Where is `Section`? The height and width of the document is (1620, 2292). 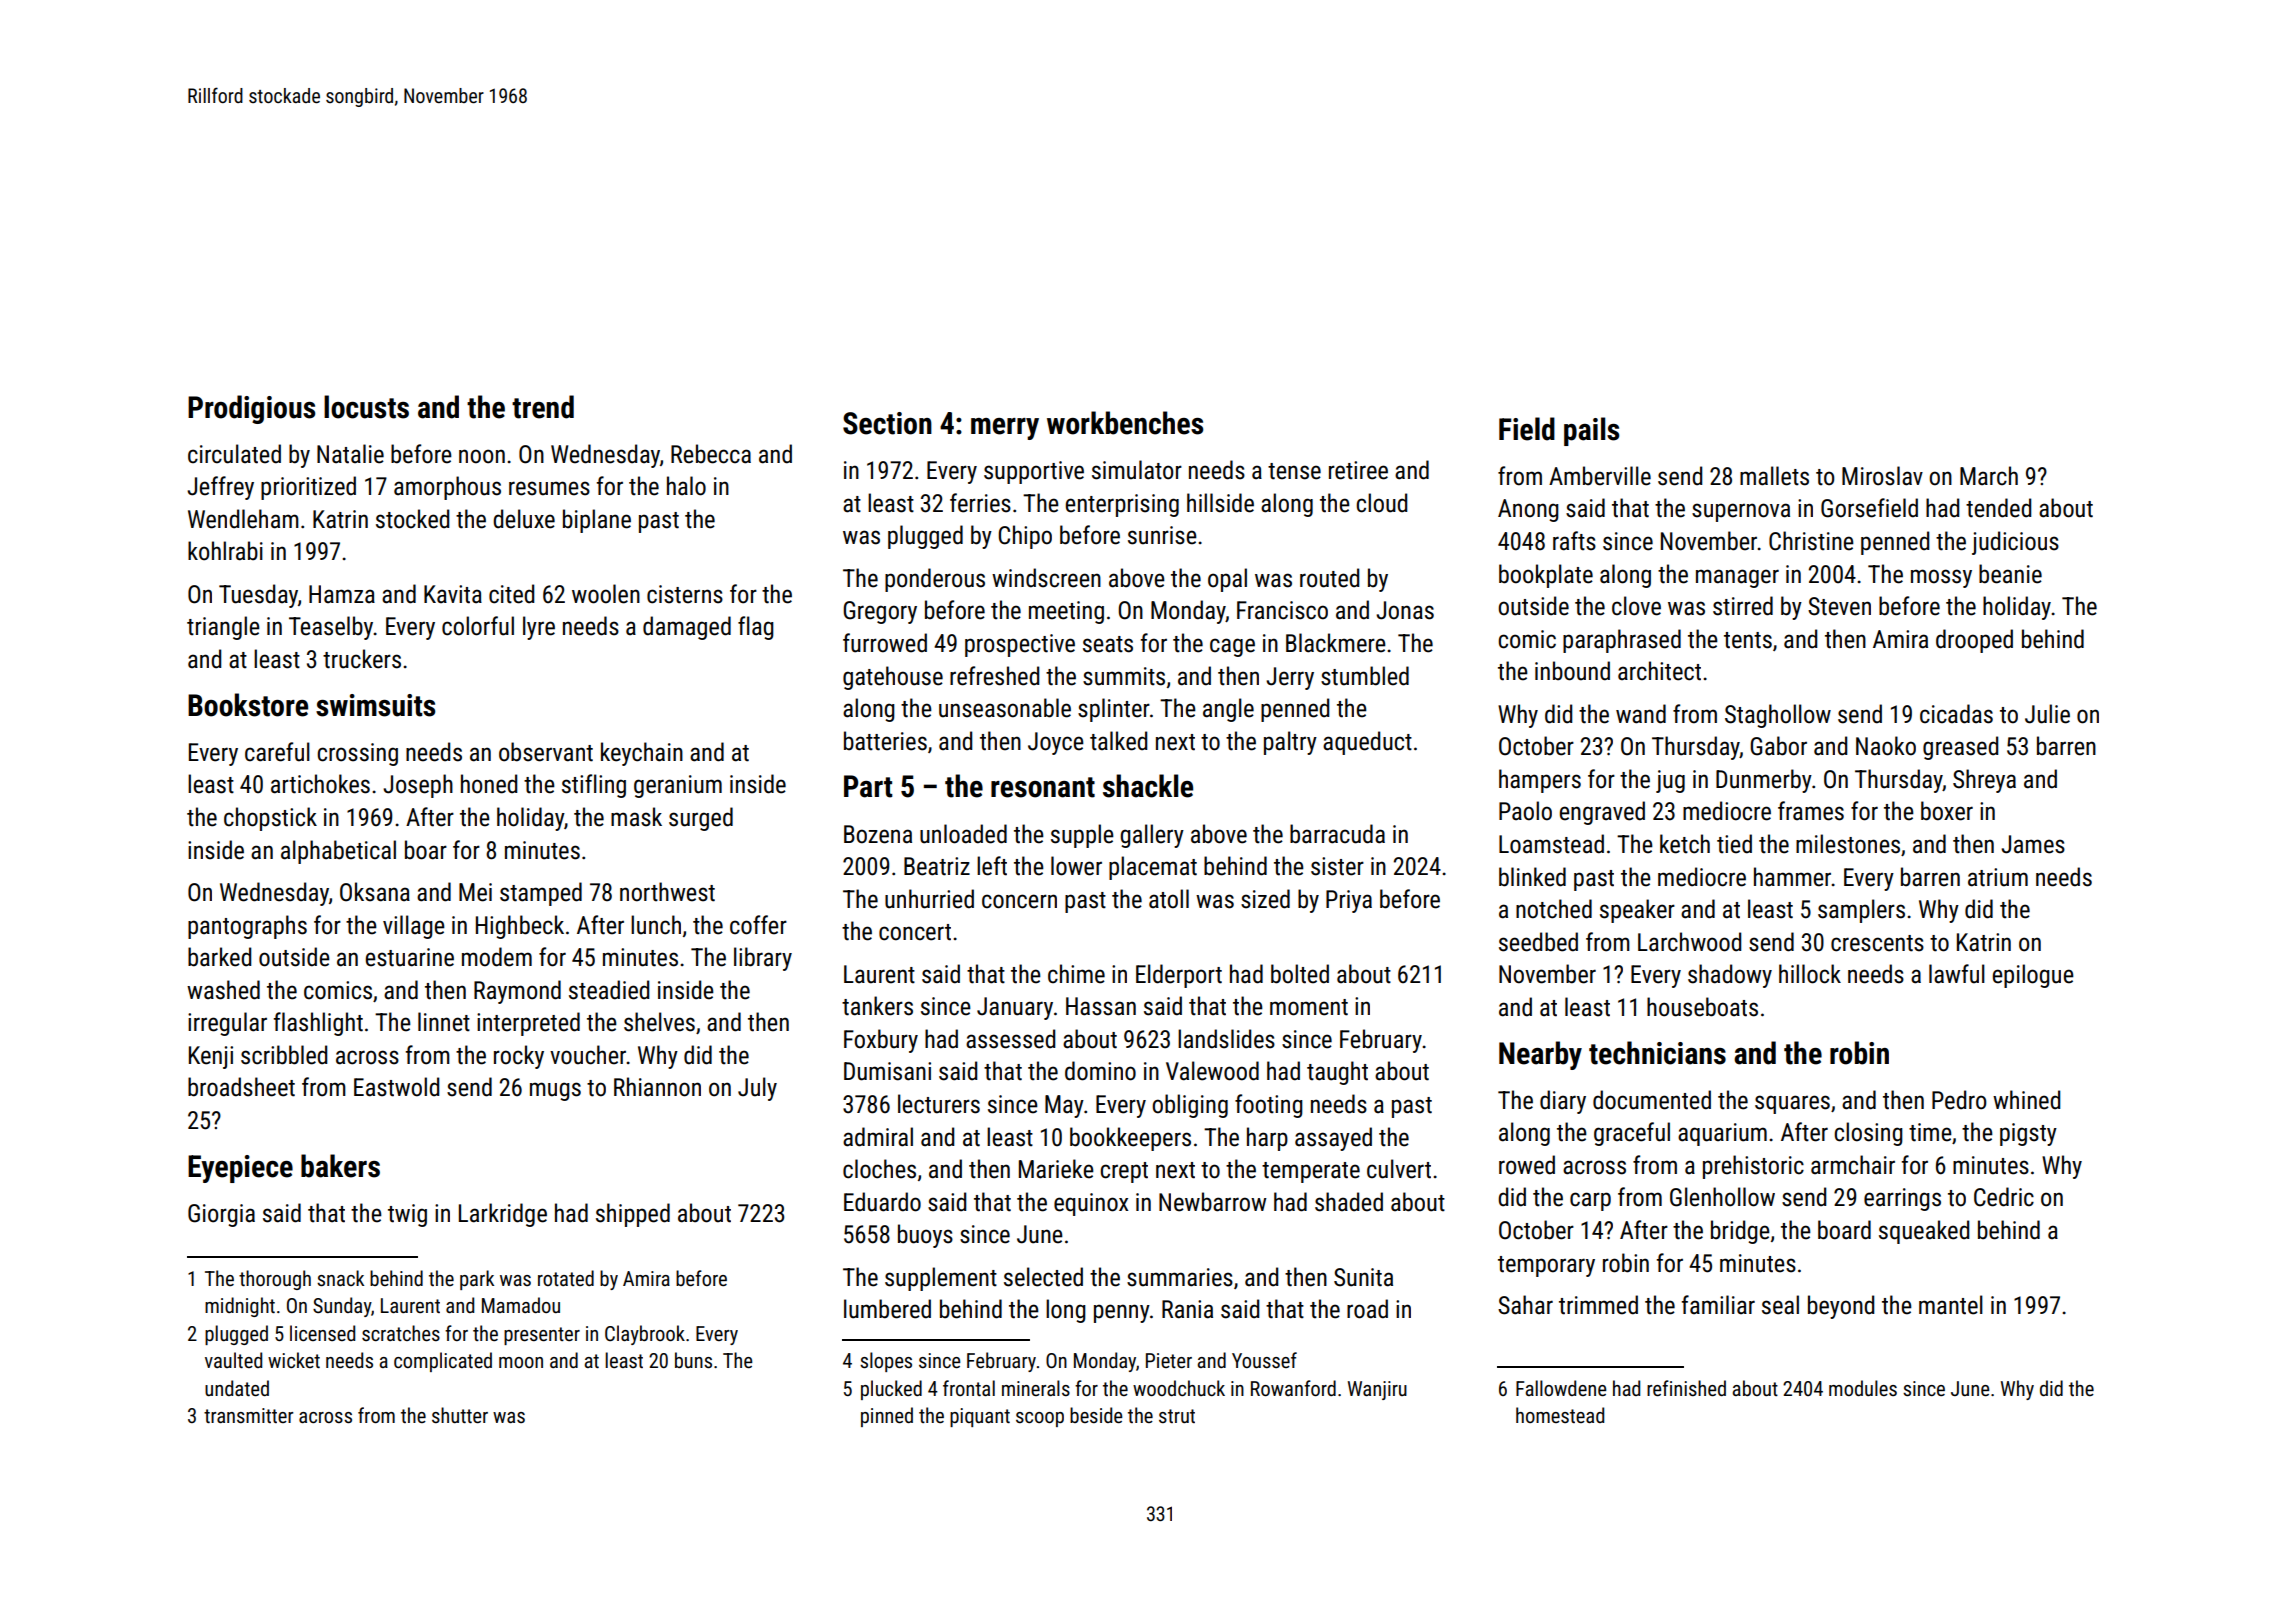 Section is located at coordinates (887, 423).
